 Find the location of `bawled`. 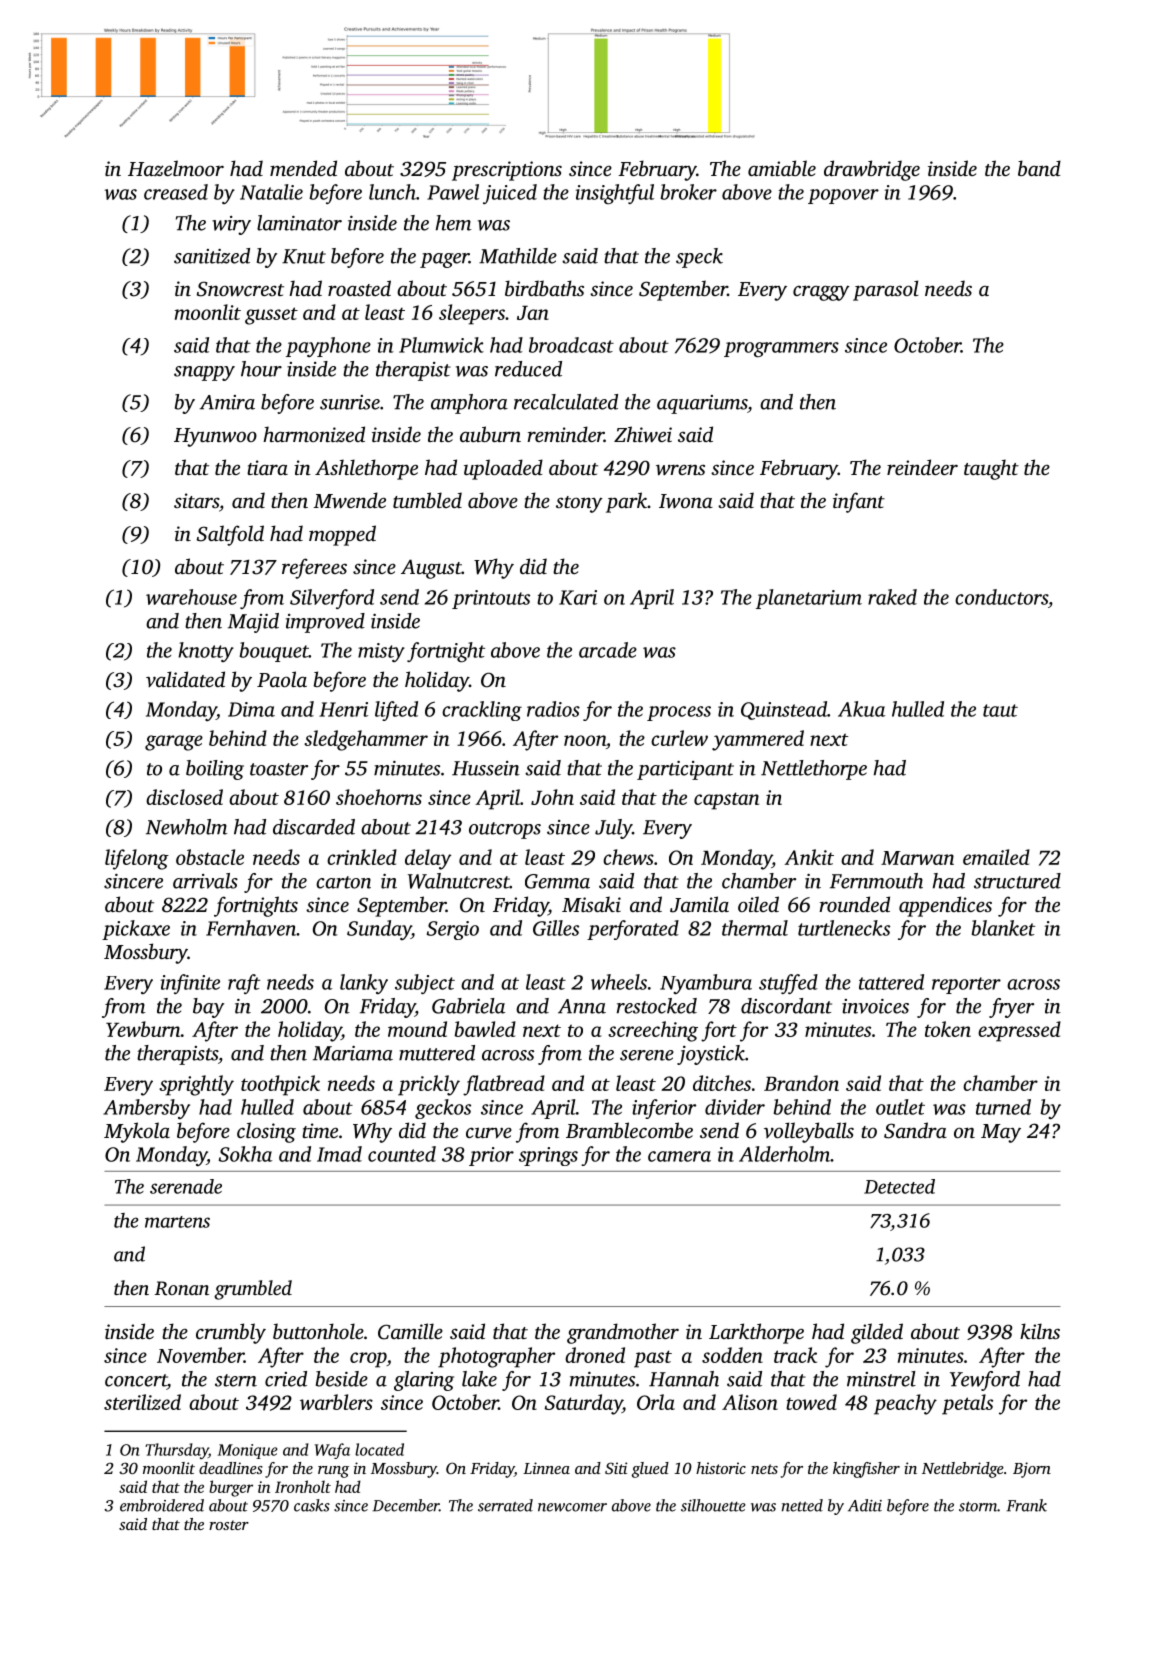

bawled is located at coordinates (485, 1029).
